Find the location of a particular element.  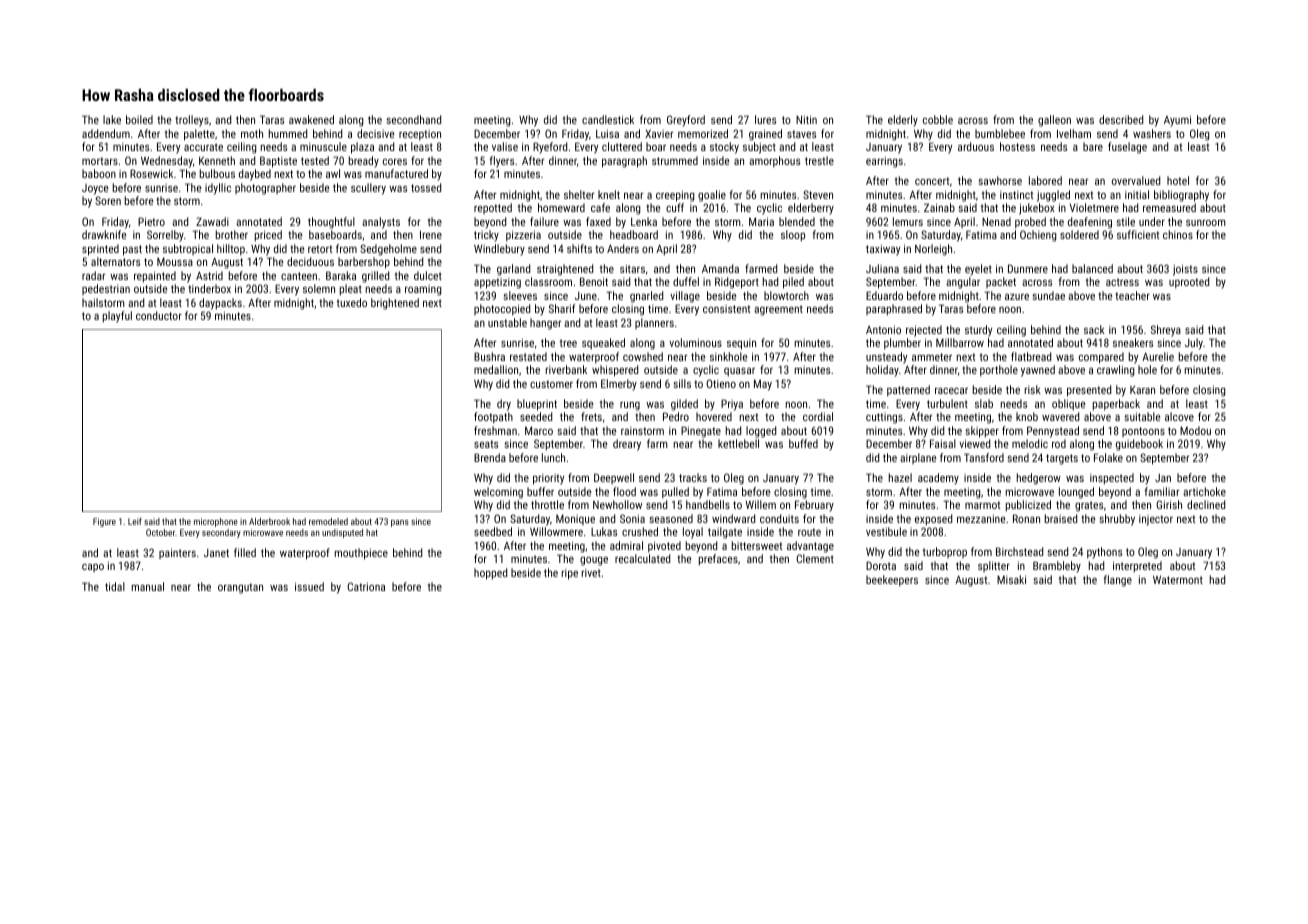

galleon is located at coordinates (1054, 121).
